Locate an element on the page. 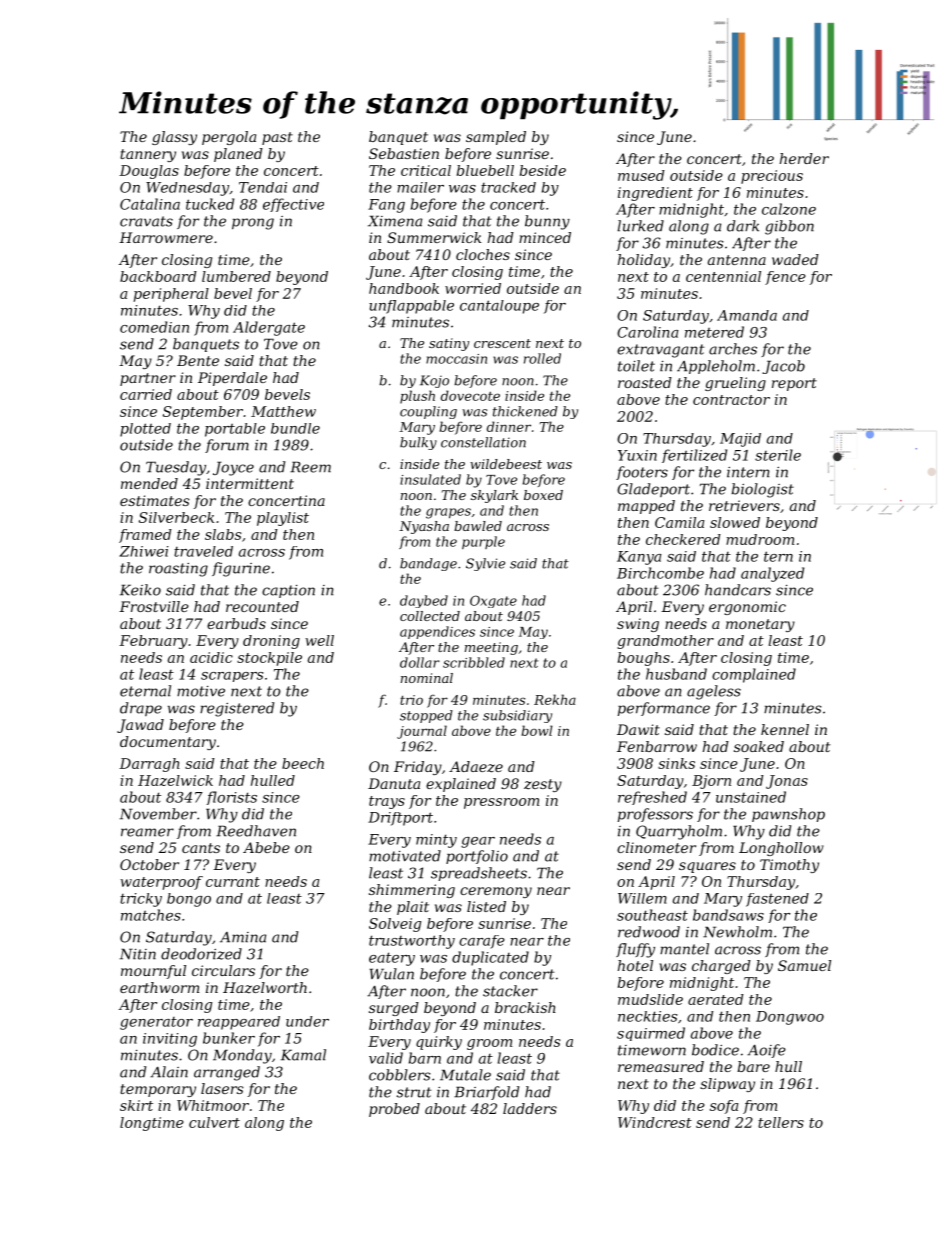 This page has height=1233, width=952. traveled is located at coordinates (203, 551).
